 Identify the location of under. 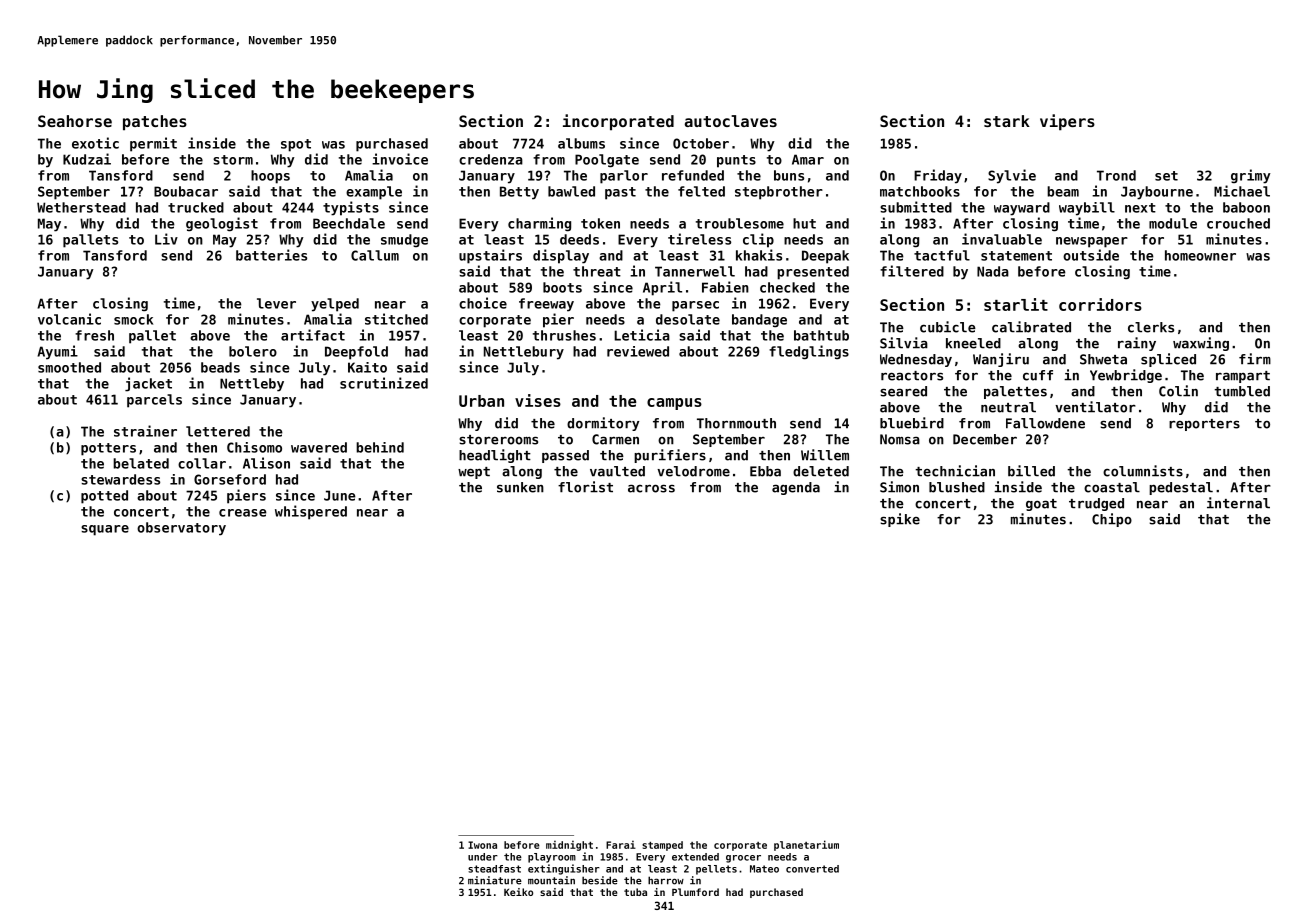
(483, 857).
